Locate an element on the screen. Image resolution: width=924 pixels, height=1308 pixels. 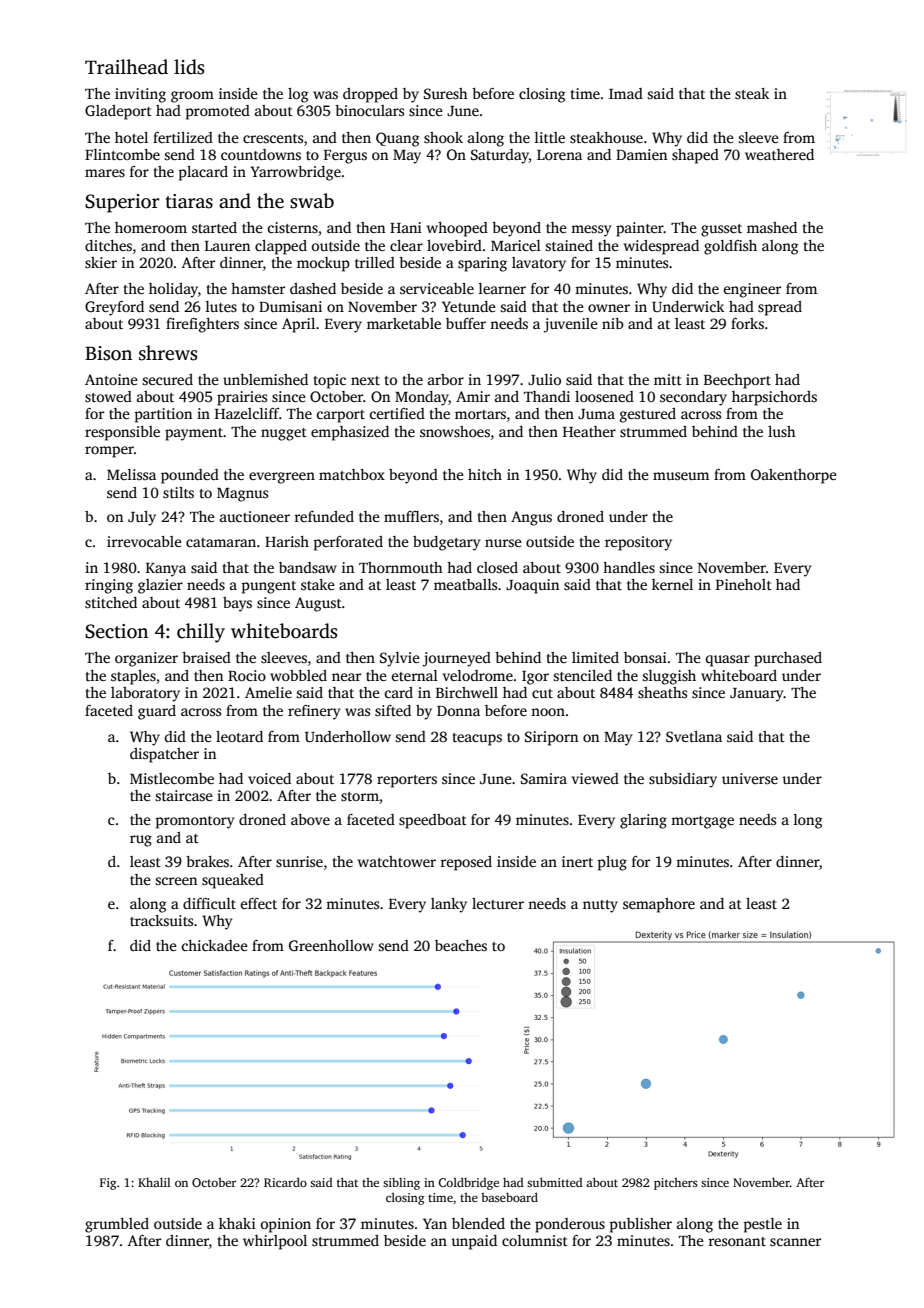
chickadee is located at coordinates (215, 945).
